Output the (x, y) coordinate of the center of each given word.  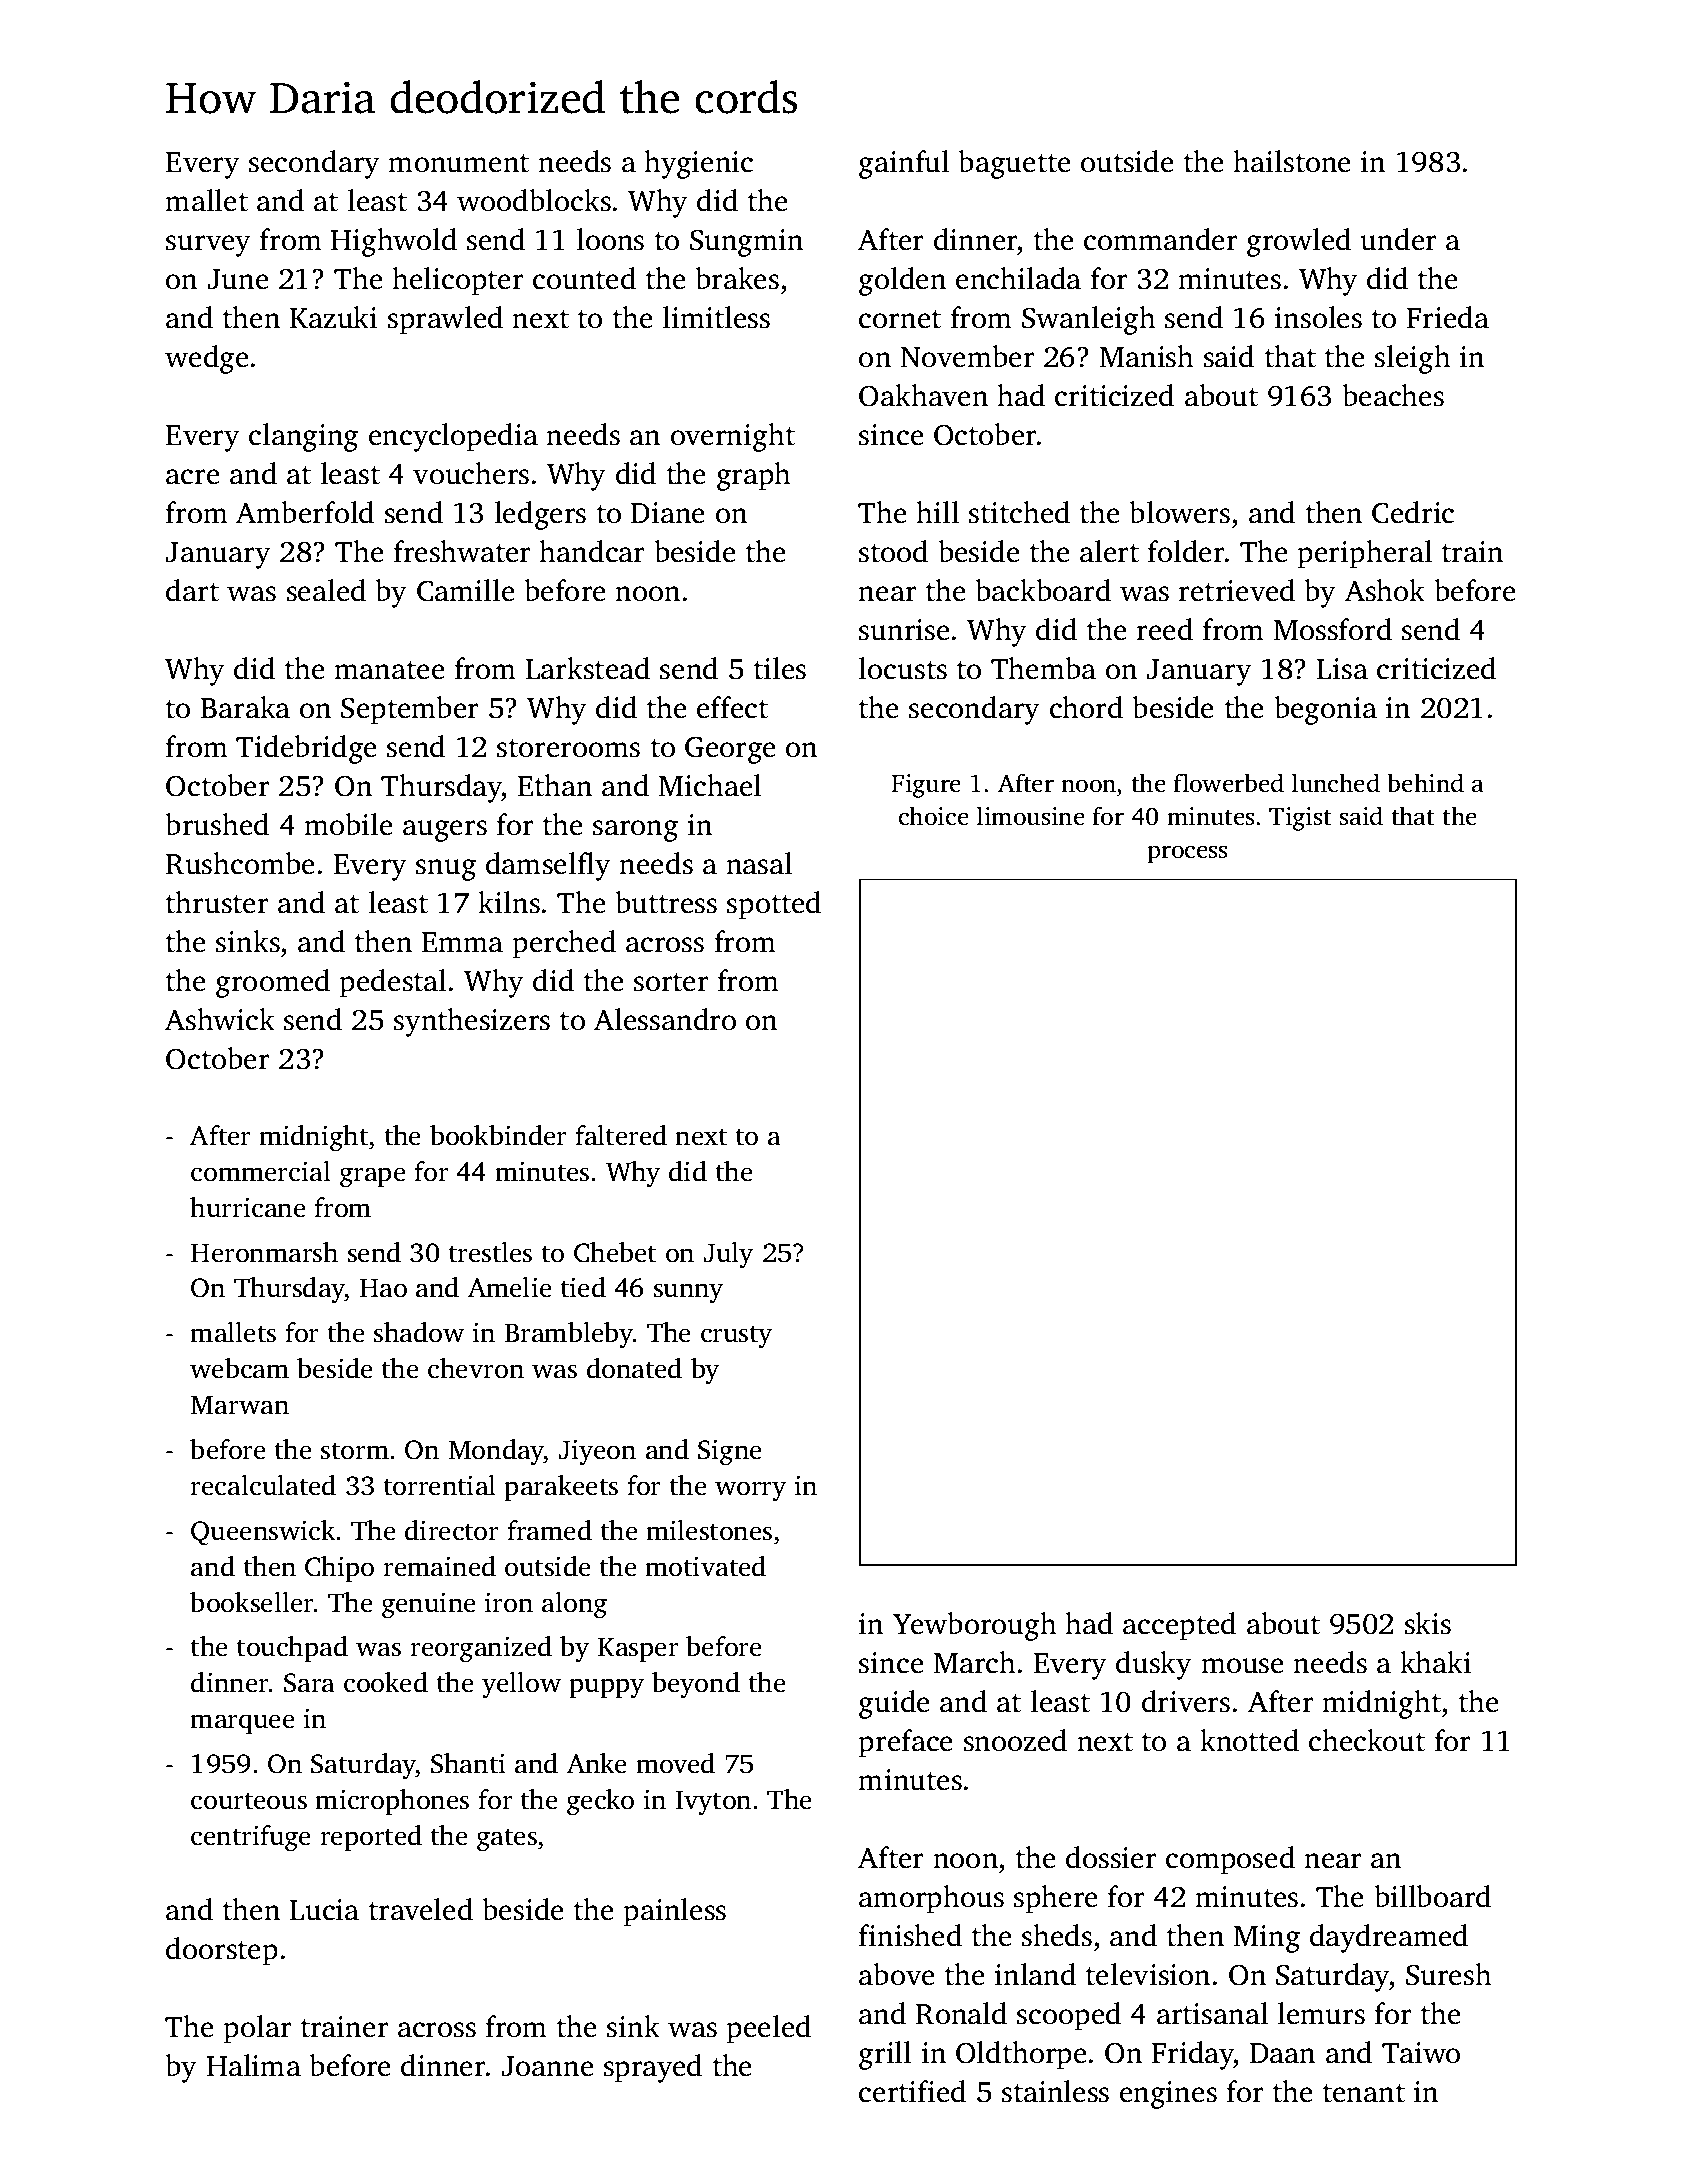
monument (458, 163)
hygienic (698, 164)
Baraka (245, 707)
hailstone (1292, 161)
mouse (1242, 1666)
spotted (774, 905)
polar (257, 2029)
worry (750, 1491)
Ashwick (220, 1019)
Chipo (339, 1569)
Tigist (1300, 819)
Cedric (1413, 512)
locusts (903, 668)
